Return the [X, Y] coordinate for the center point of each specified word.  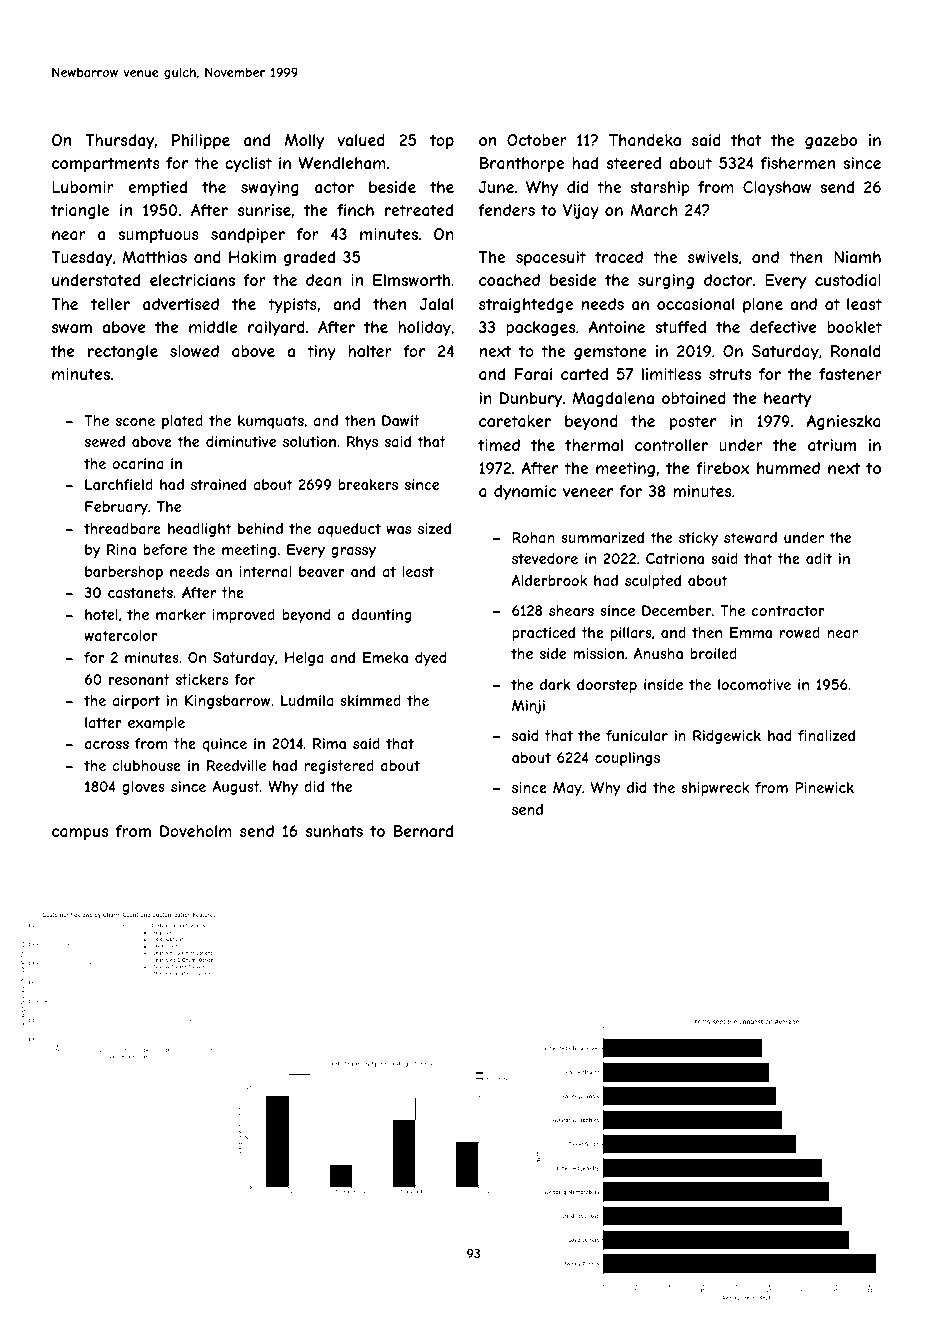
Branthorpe [522, 164]
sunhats [334, 831]
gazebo [831, 141]
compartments [106, 164]
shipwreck [715, 789]
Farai [533, 374]
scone [135, 422]
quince [224, 745]
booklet [854, 327]
